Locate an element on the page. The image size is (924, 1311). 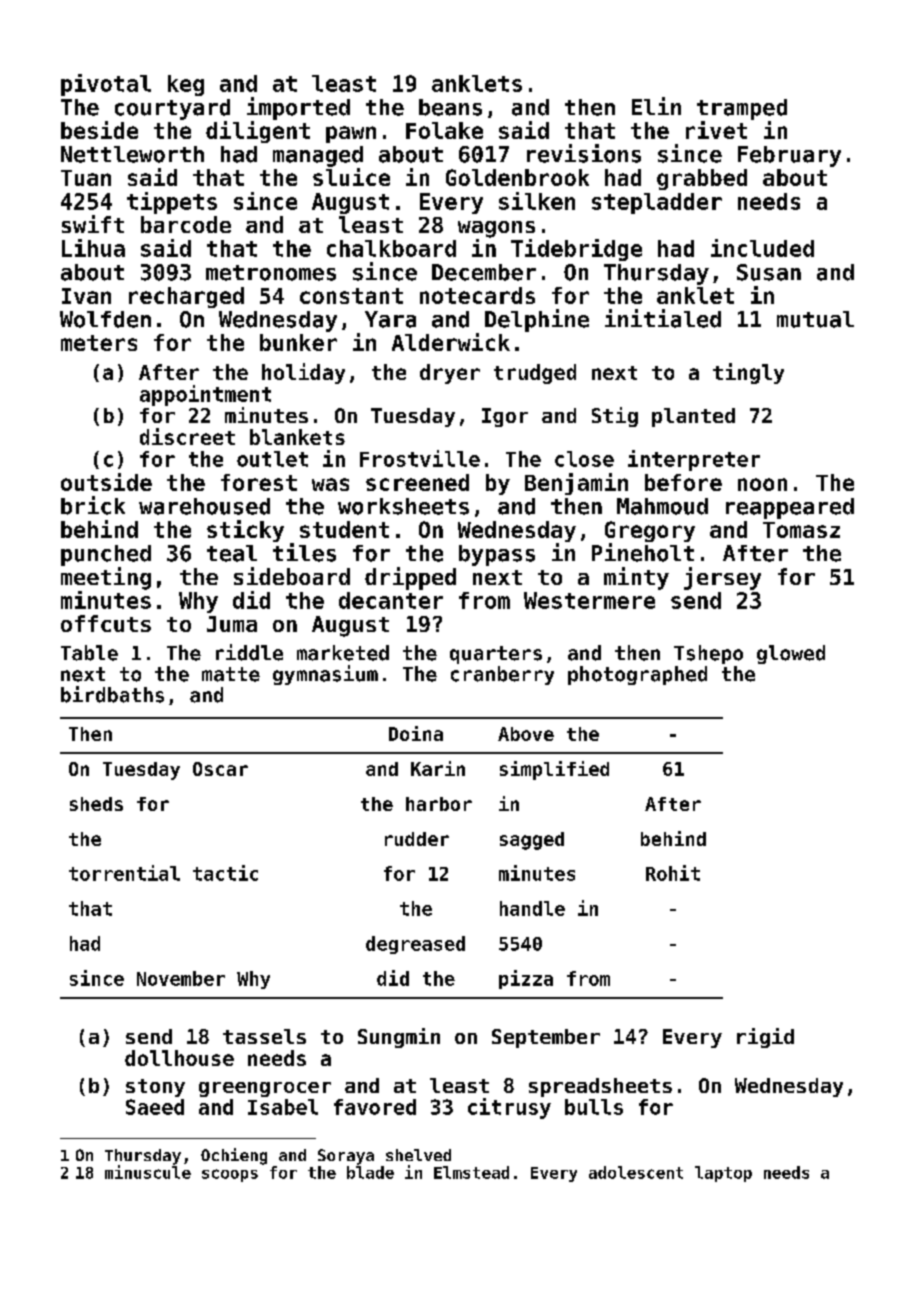
scoops is located at coordinates (230, 1175).
